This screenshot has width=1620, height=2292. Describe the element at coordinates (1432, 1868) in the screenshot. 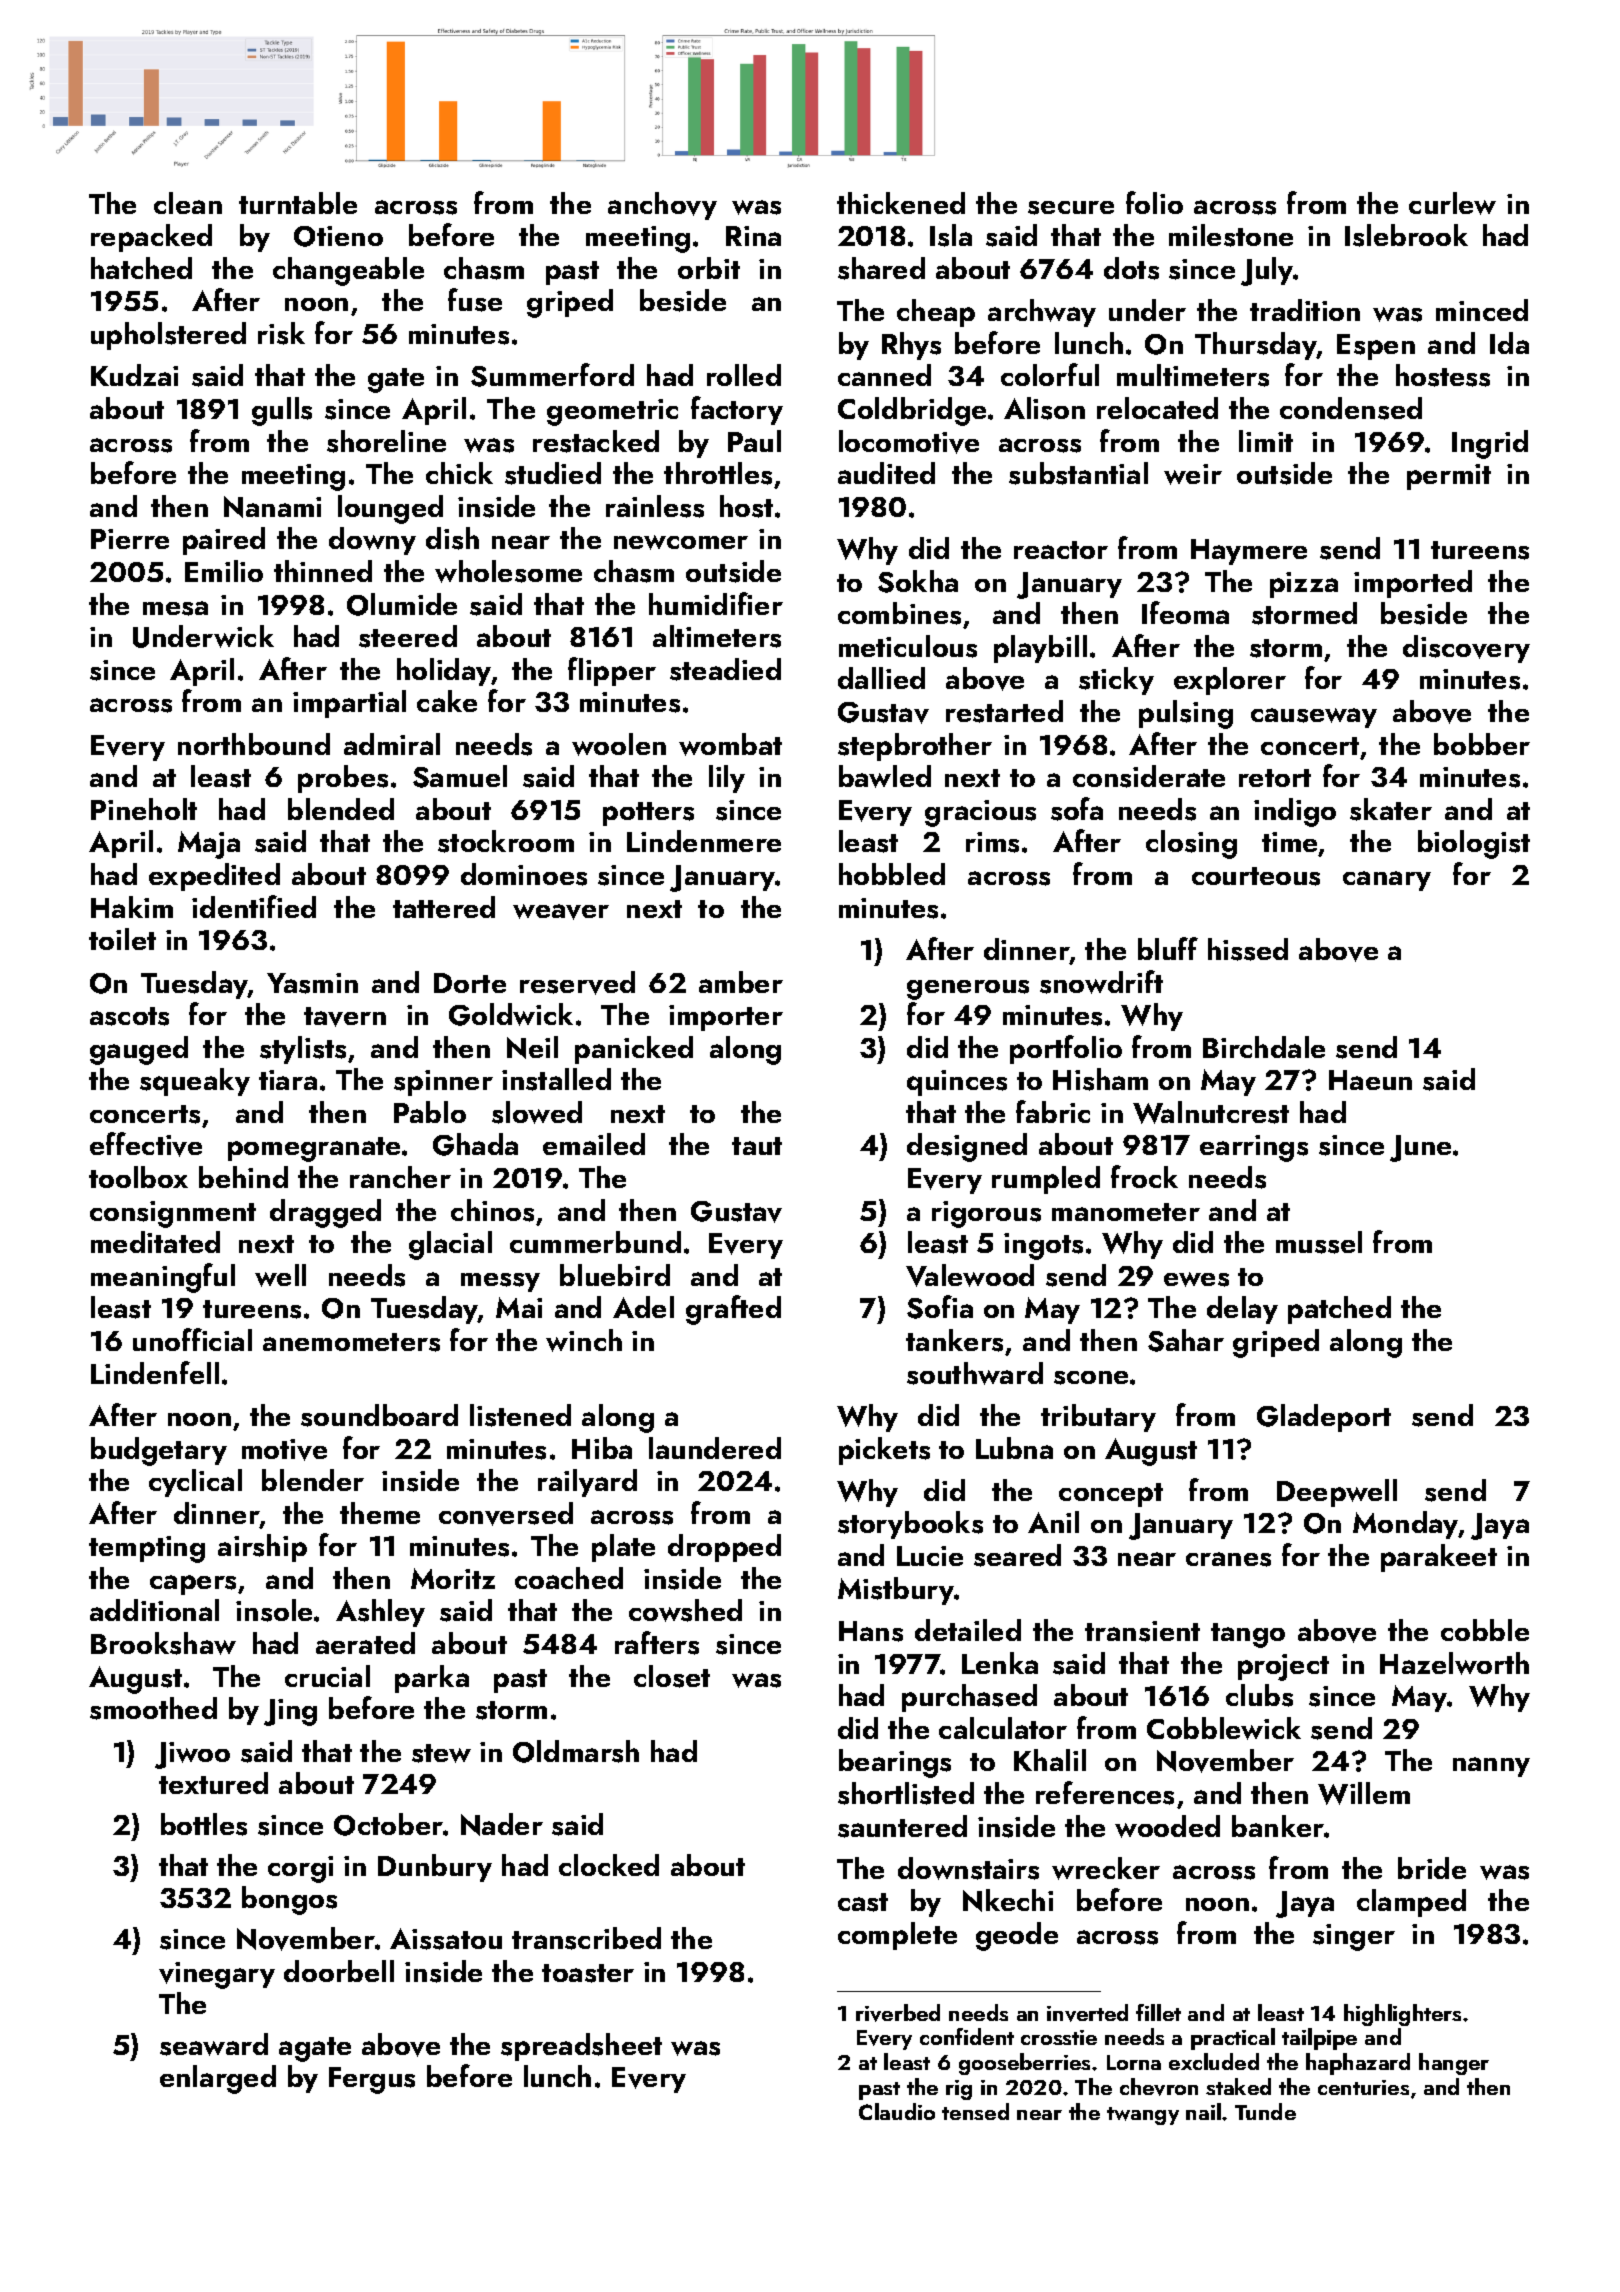

I see `bride` at that location.
